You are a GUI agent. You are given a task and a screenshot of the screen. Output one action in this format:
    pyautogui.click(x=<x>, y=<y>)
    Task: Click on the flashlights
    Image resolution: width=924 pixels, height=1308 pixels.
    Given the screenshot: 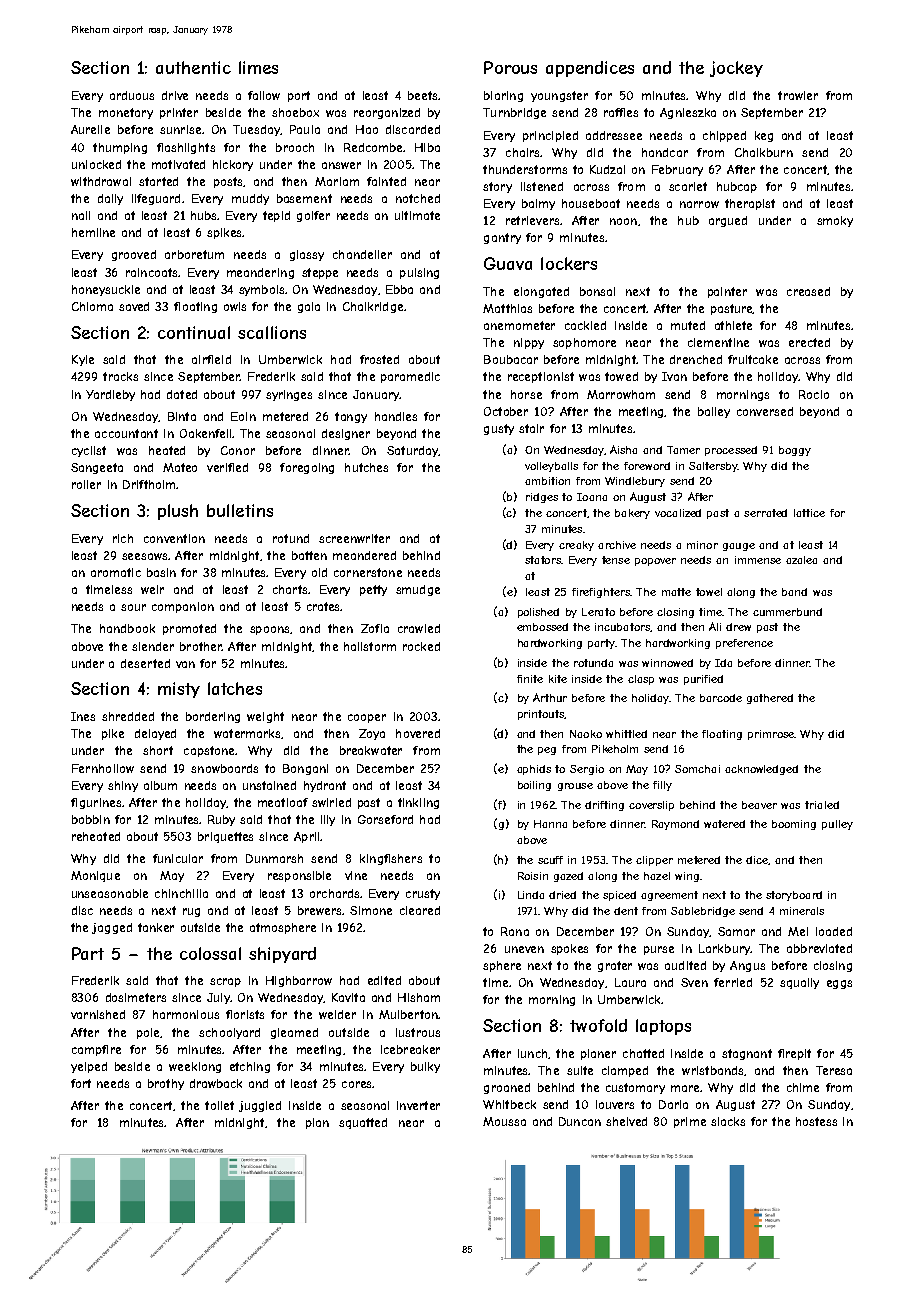 What is the action you would take?
    pyautogui.click(x=186, y=148)
